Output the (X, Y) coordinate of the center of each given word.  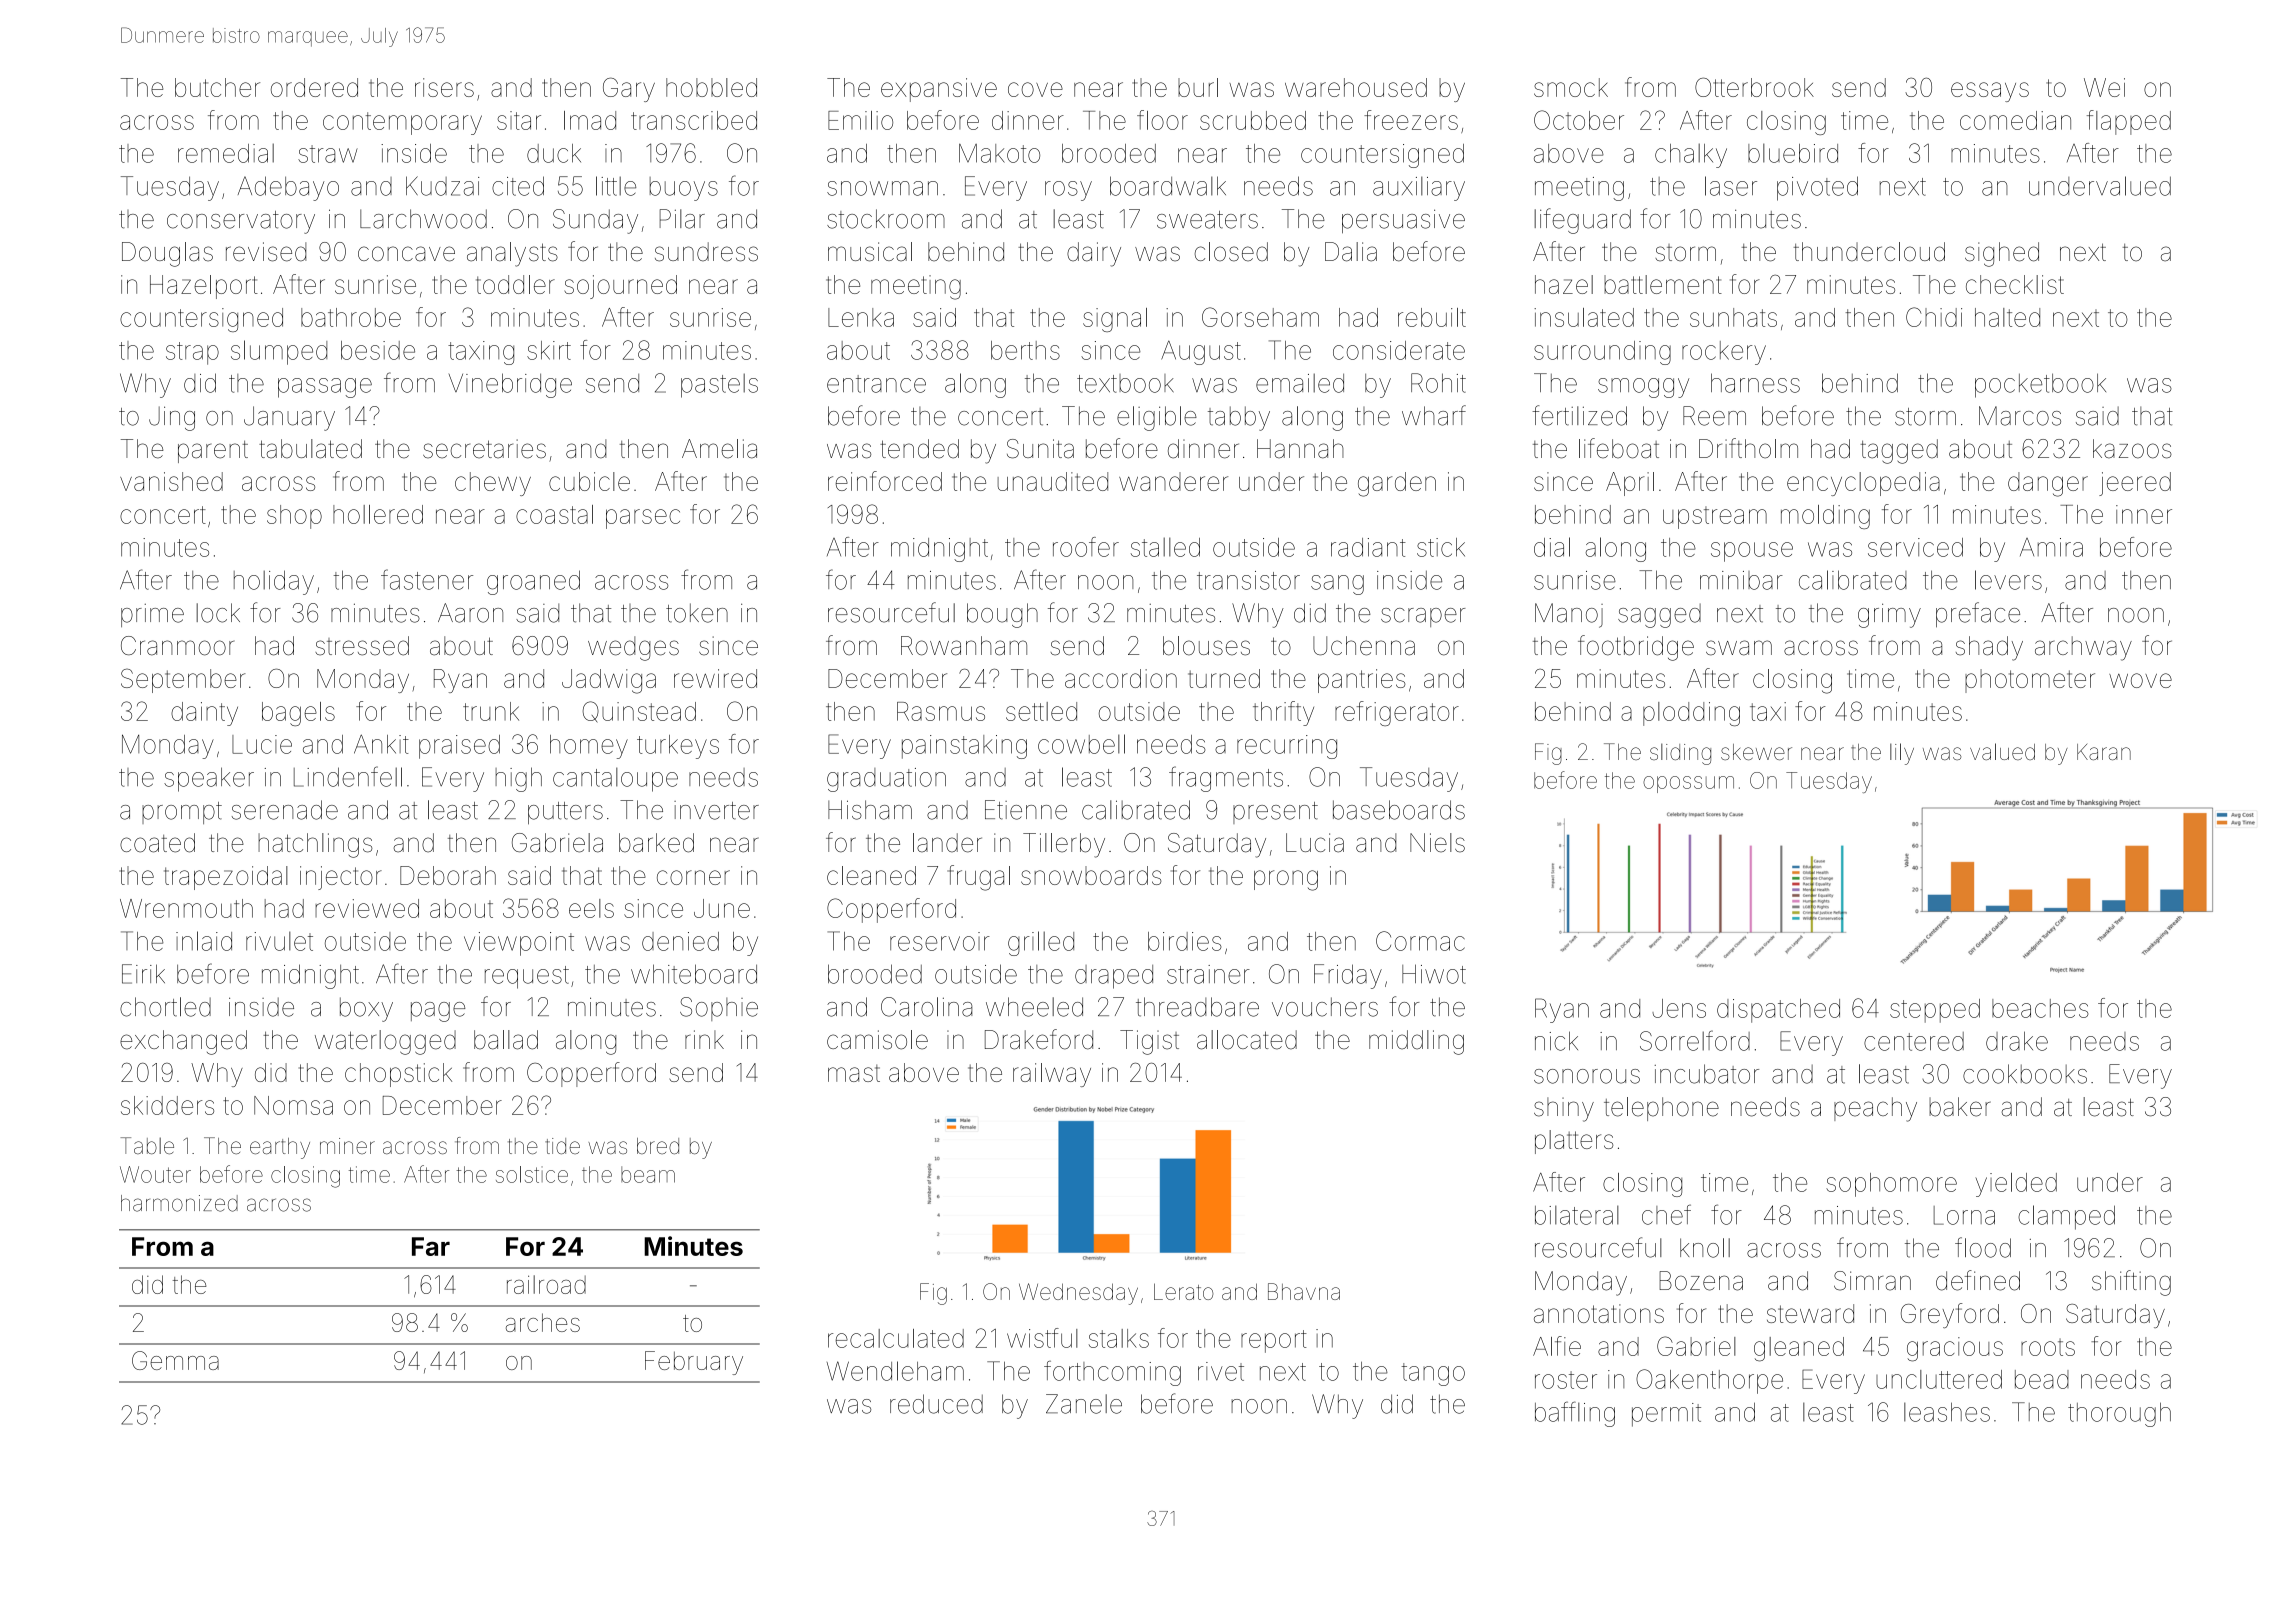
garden (1397, 484)
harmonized (179, 1203)
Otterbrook (1754, 87)
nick (1556, 1041)
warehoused (1356, 87)
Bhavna (1304, 1291)
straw (328, 154)
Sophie (719, 1009)
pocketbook (2040, 385)
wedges (633, 648)
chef (1666, 1215)
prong (1286, 880)
